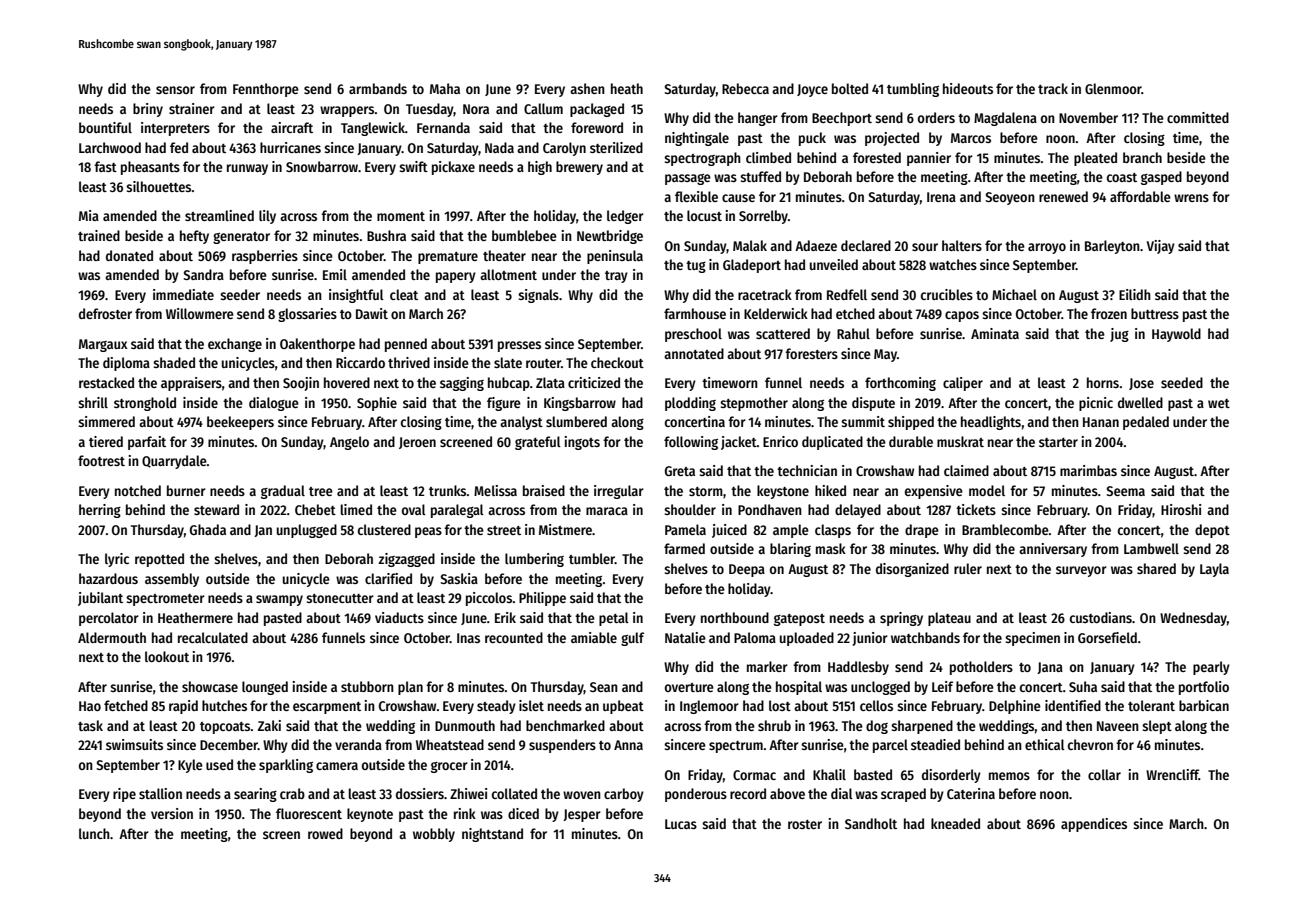 The width and height of the screenshot is (1308, 924). What do you see at coordinates (360, 362) in the screenshot?
I see `Riccardo` at bounding box center [360, 362].
